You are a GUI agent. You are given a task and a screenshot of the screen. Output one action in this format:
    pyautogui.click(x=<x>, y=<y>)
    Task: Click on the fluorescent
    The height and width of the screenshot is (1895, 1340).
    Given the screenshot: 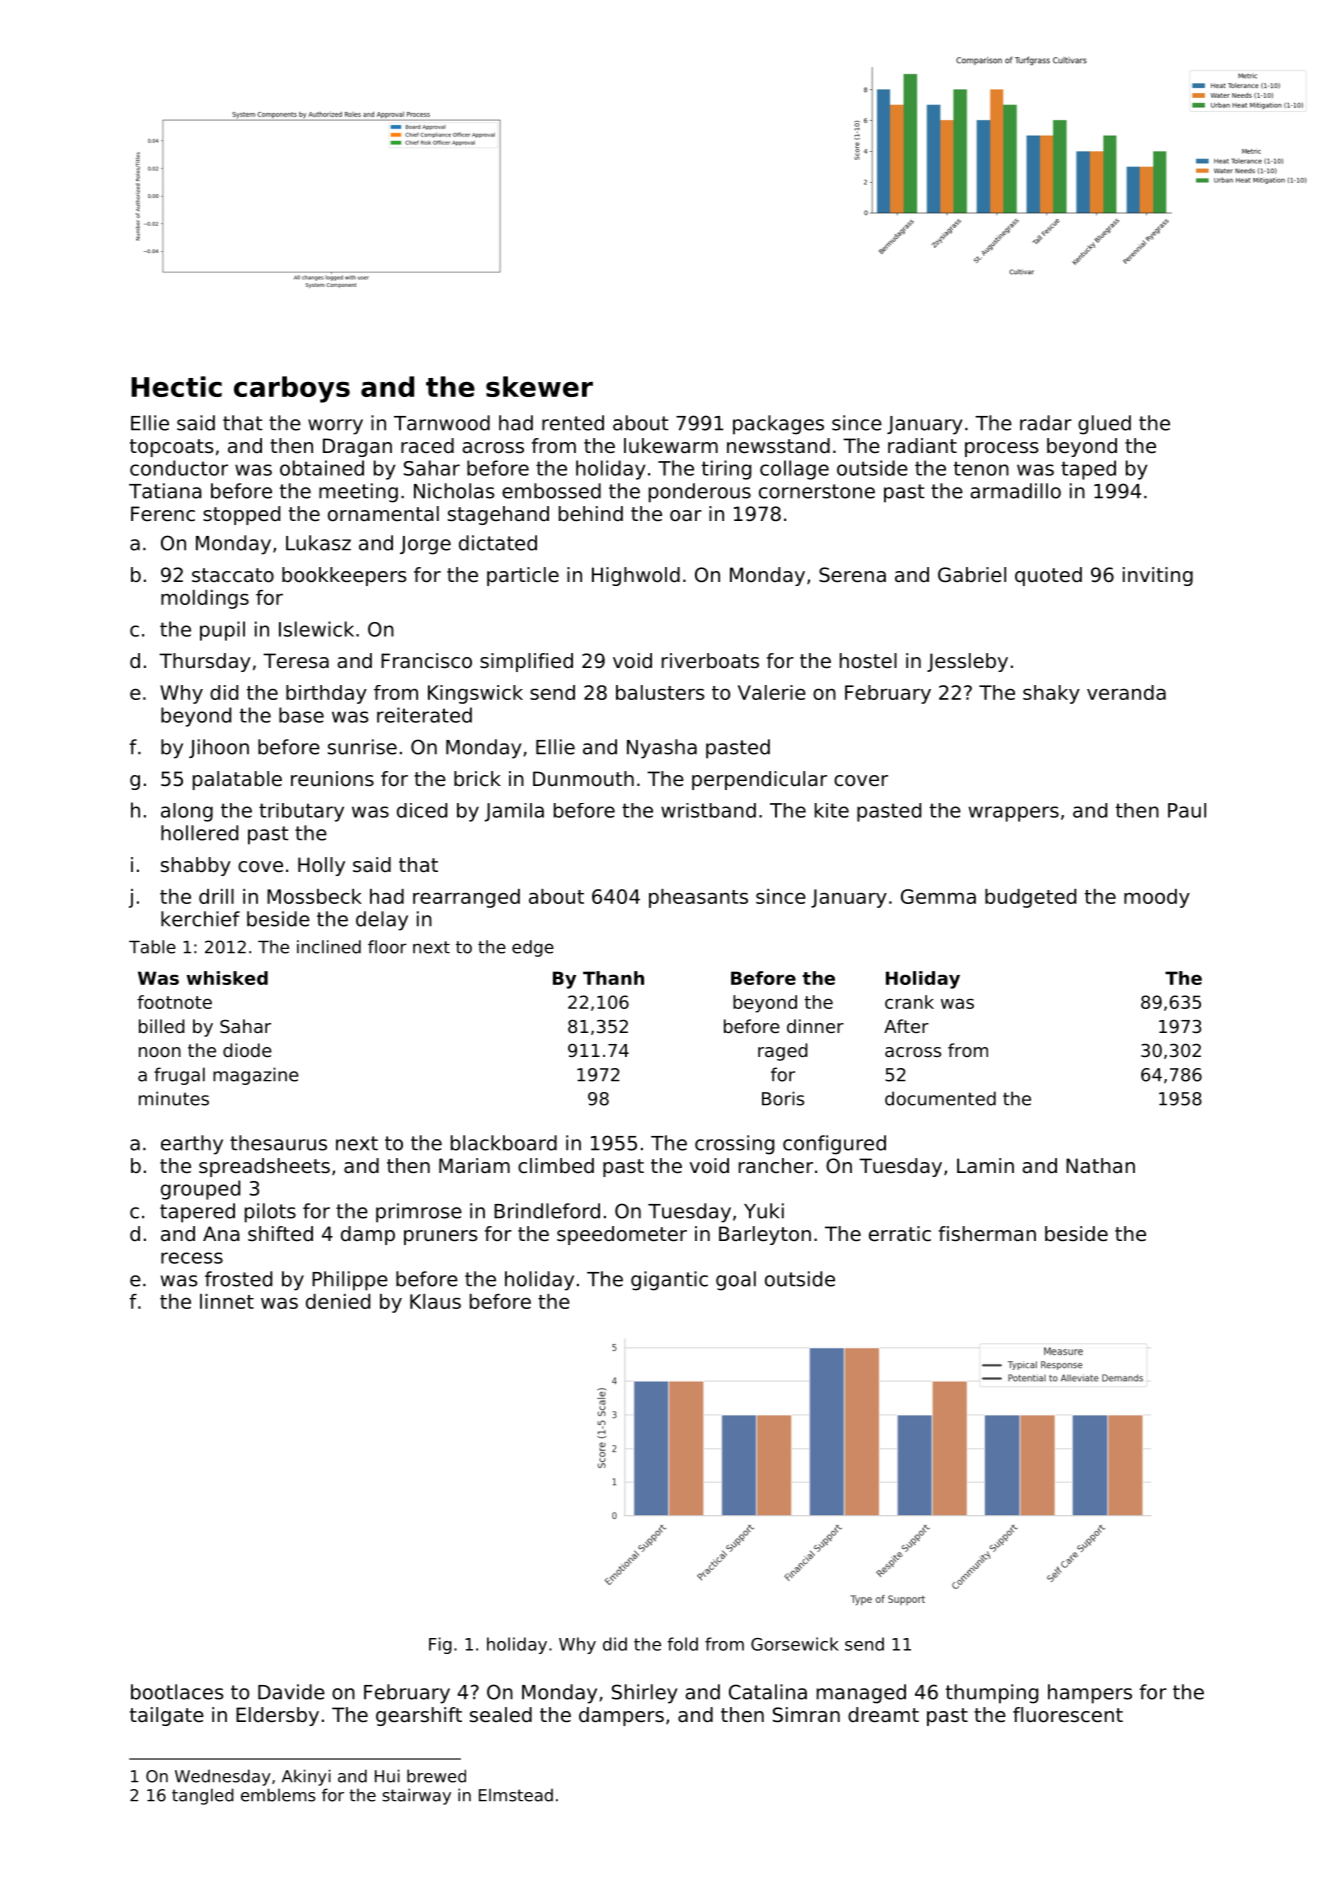 What is the action you would take?
    pyautogui.click(x=1068, y=1715)
